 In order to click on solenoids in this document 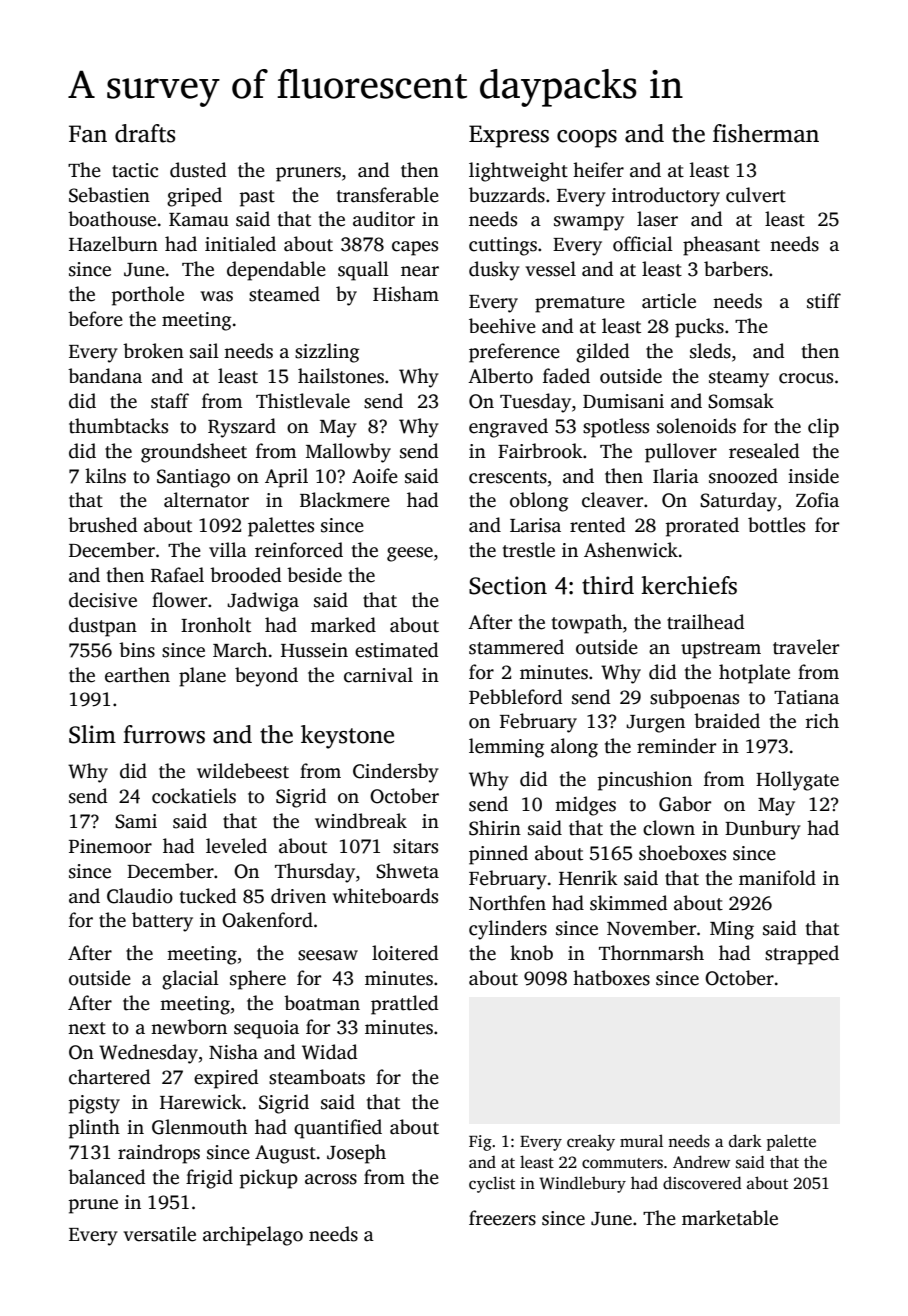, I will do `click(696, 426)`.
